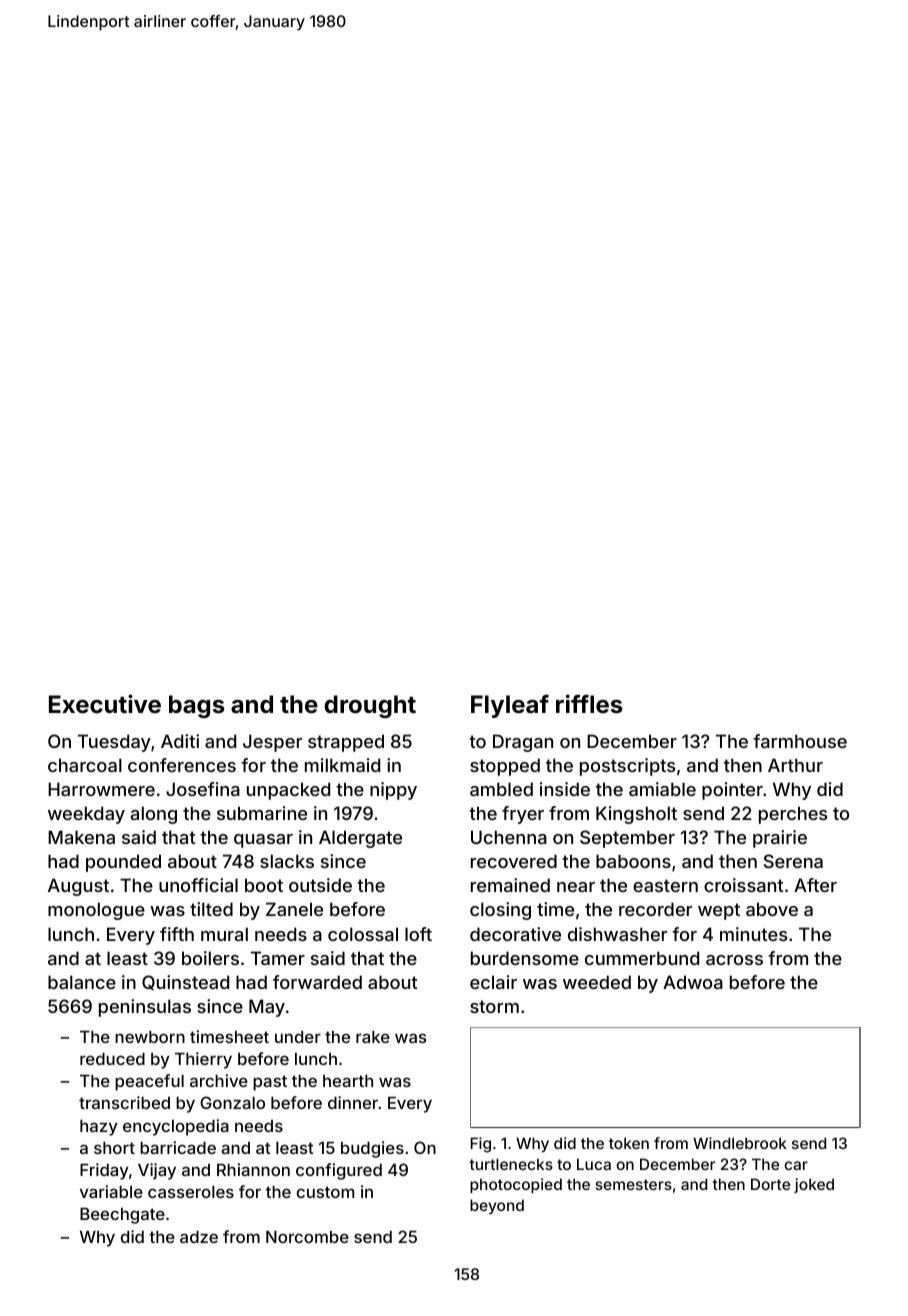  Describe the element at coordinates (339, 1171) in the page. I see `configured` at that location.
